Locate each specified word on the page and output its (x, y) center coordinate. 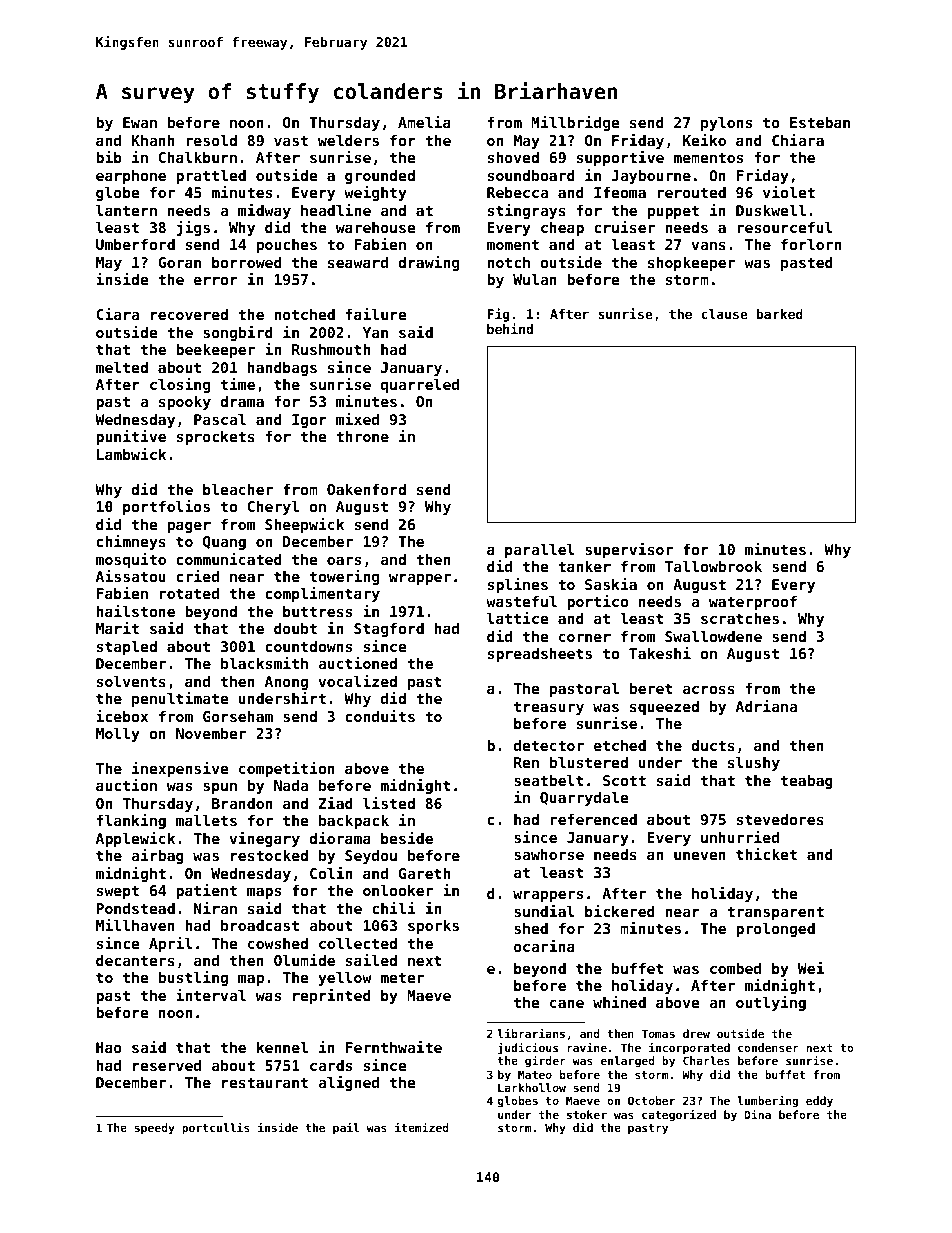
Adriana (766, 706)
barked (779, 314)
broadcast (260, 925)
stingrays (527, 211)
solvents (131, 681)
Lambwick (131, 454)
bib (109, 157)
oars (344, 560)
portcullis (216, 1128)
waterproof (753, 603)
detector (549, 745)
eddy (819, 1102)
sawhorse (549, 854)
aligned (348, 1083)
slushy (754, 764)
